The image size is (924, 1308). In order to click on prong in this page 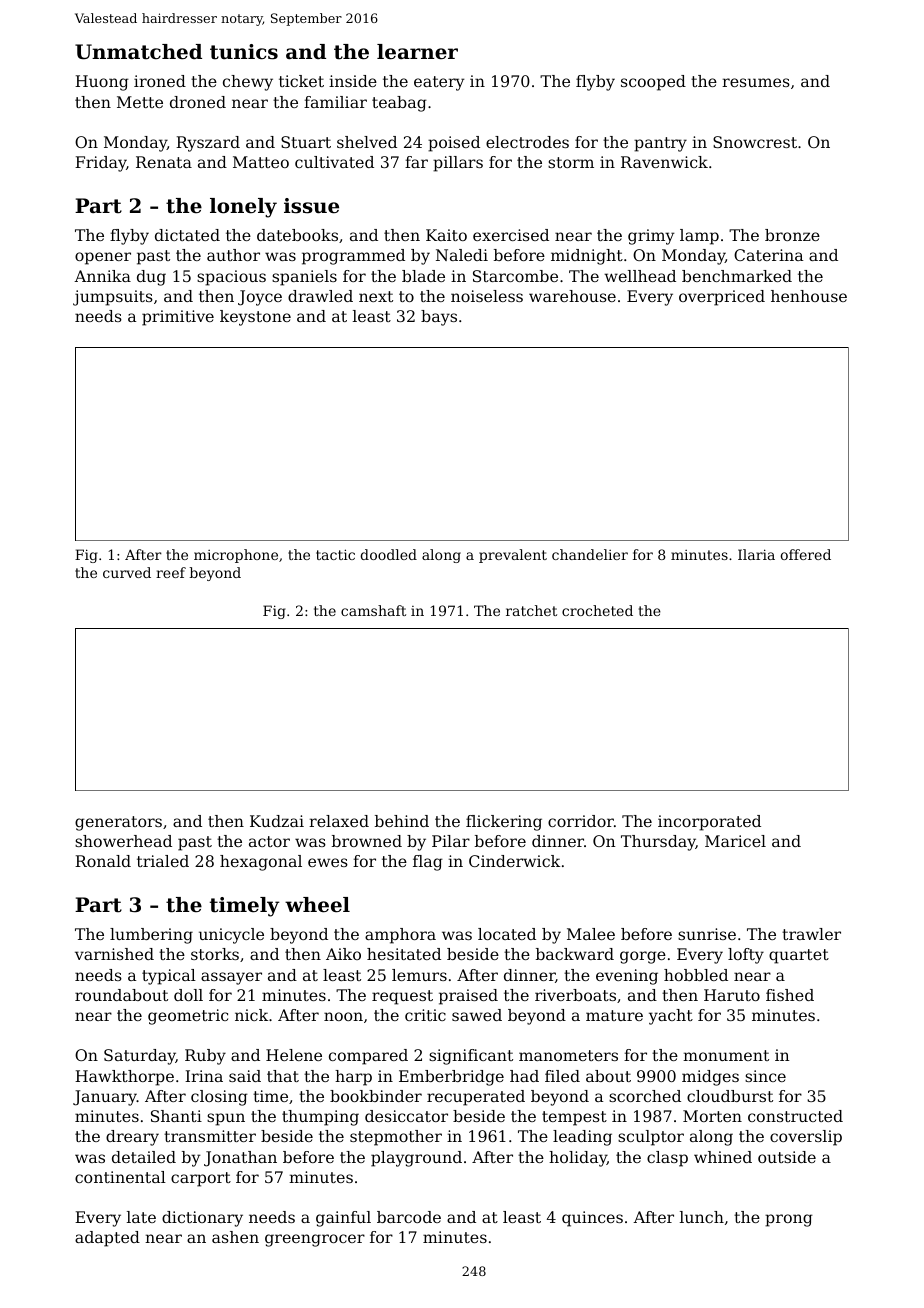, I will do `click(789, 1220)`.
